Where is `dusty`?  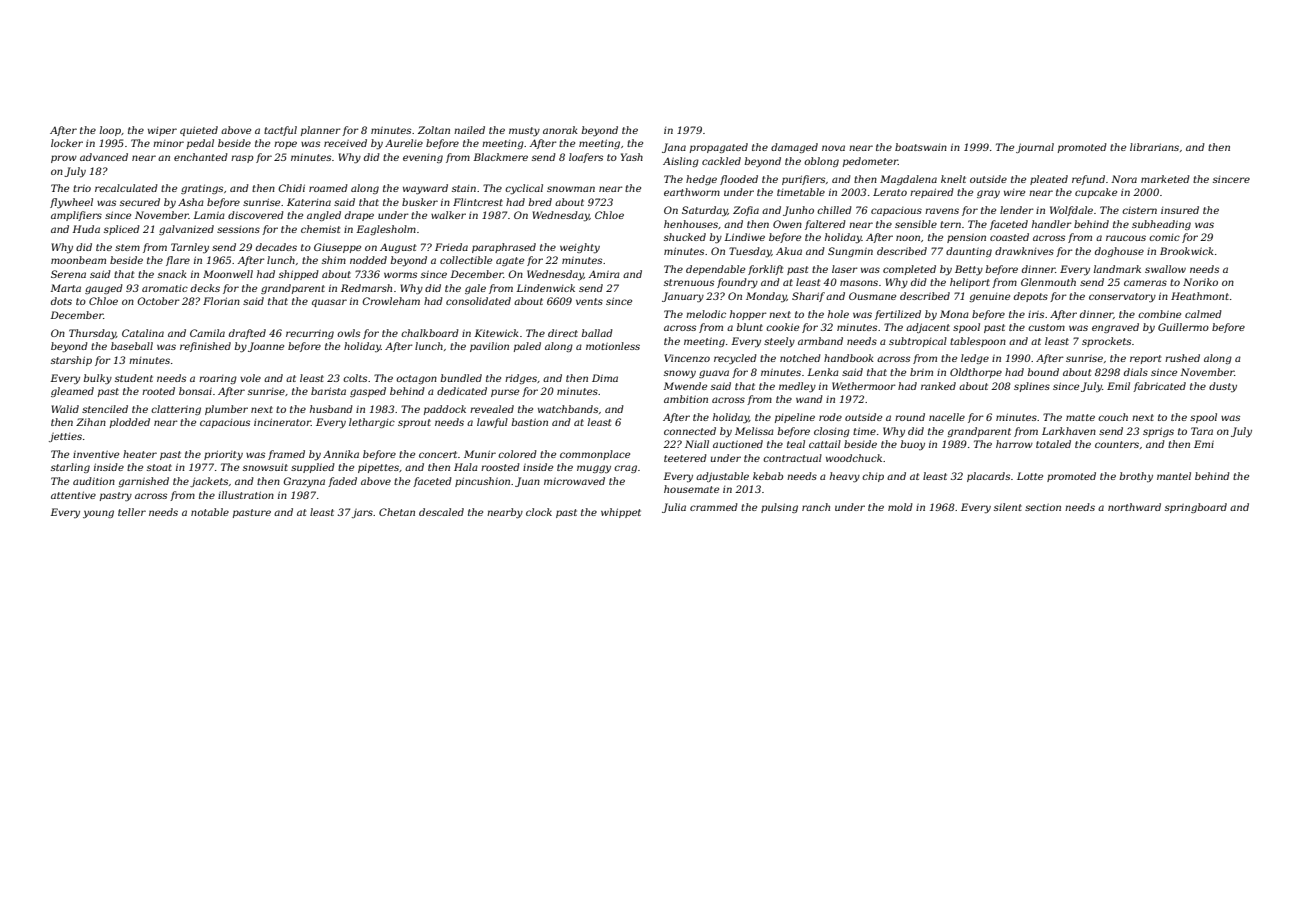 dusty is located at coordinates (1223, 387).
